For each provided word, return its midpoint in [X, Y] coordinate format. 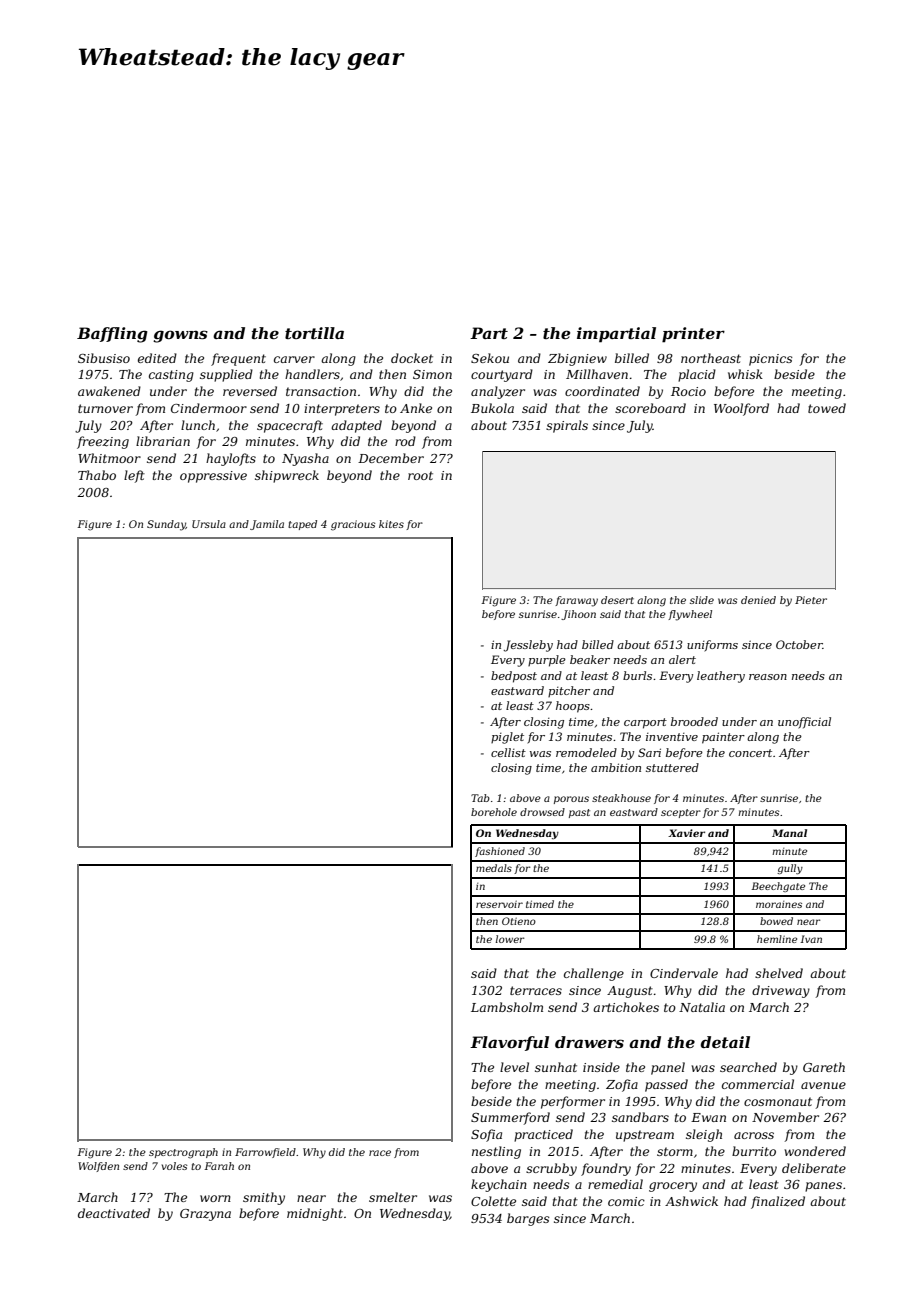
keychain [499, 1185]
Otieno [519, 921]
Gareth [824, 1067]
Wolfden [98, 1167]
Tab [480, 798]
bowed [776, 921]
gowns [180, 336]
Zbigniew [577, 359]
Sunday [166, 525]
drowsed [542, 812]
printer [693, 335]
